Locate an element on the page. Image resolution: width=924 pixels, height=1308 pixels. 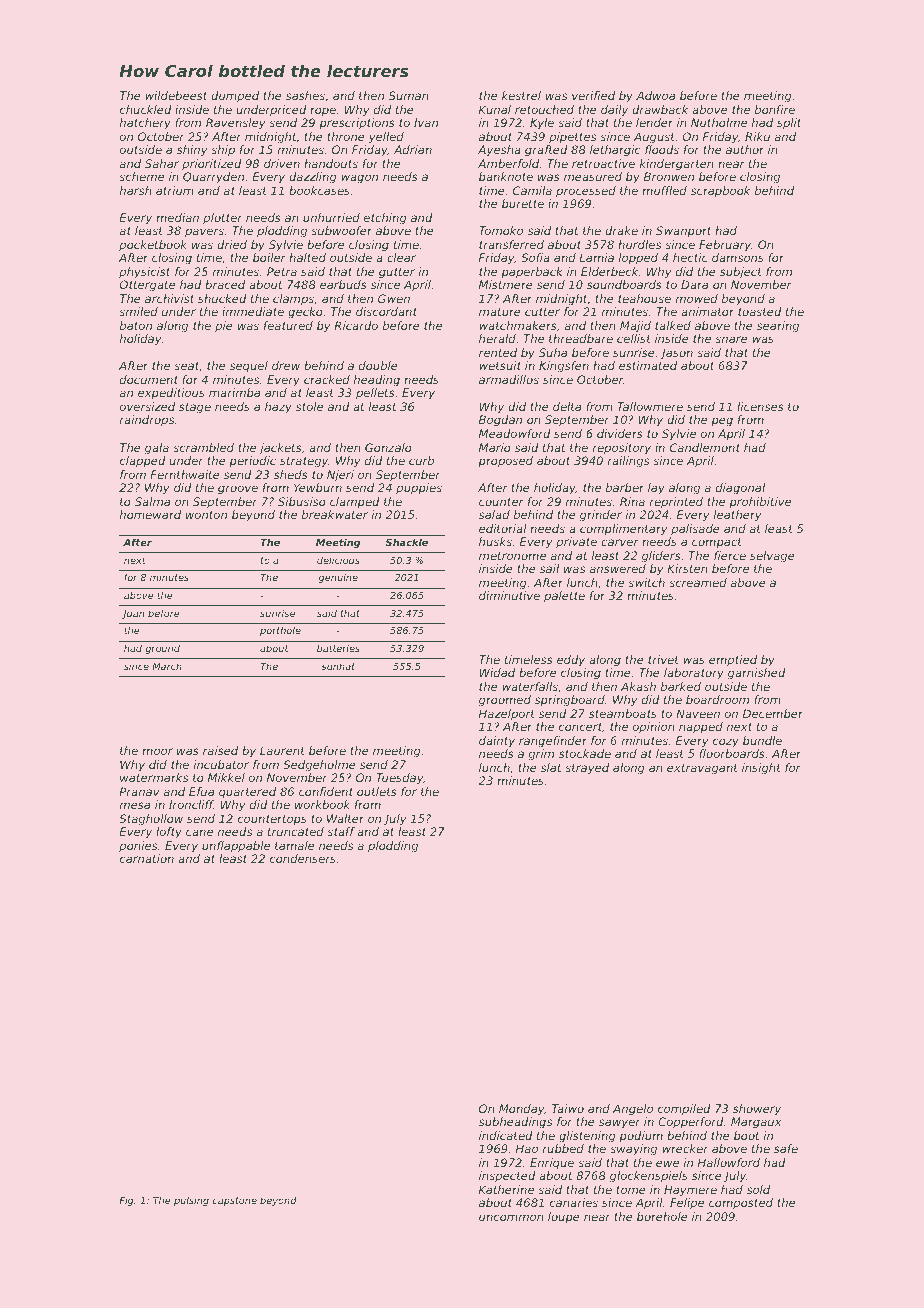
ground is located at coordinates (162, 649).
